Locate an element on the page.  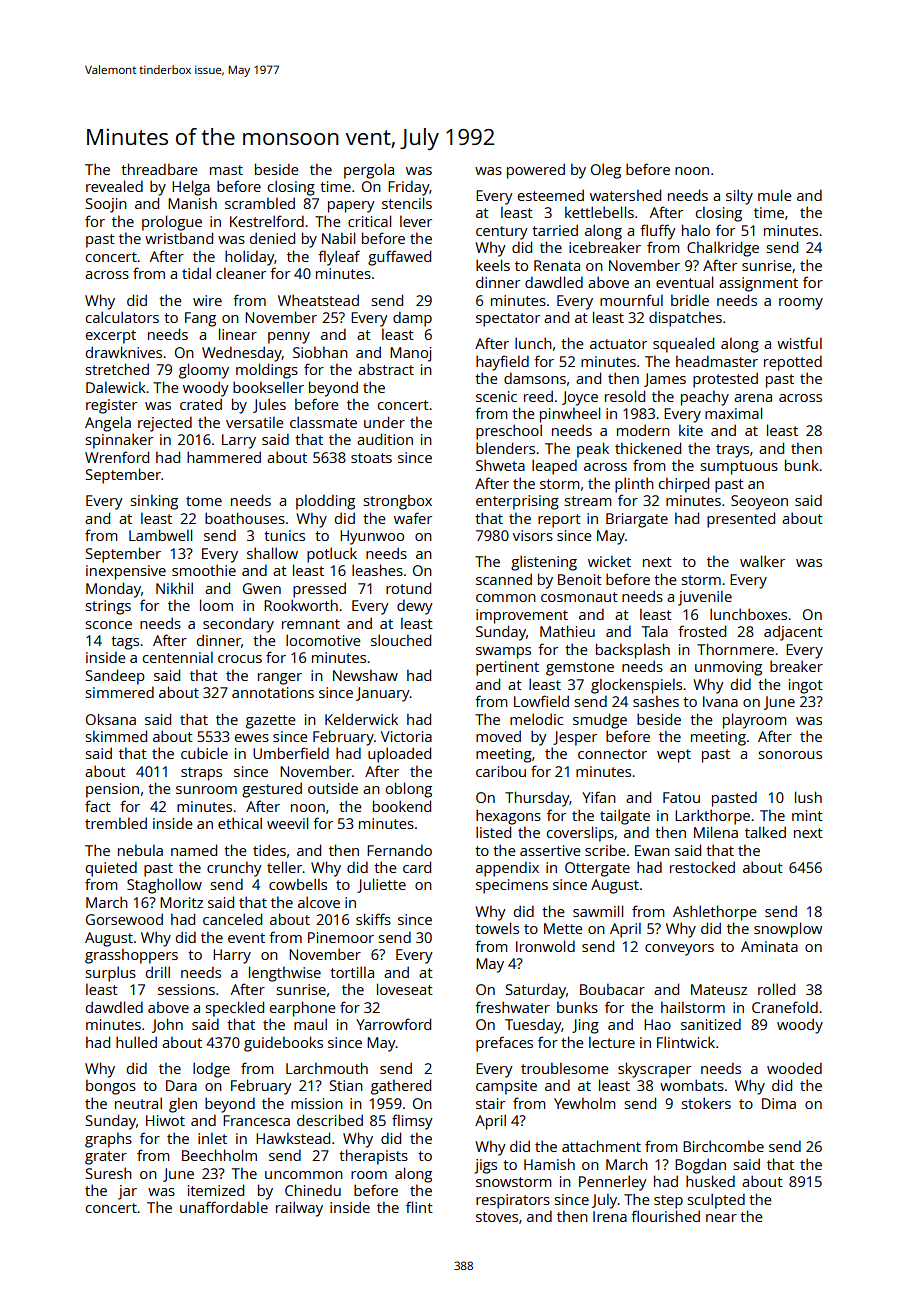
crocus is located at coordinates (240, 659).
